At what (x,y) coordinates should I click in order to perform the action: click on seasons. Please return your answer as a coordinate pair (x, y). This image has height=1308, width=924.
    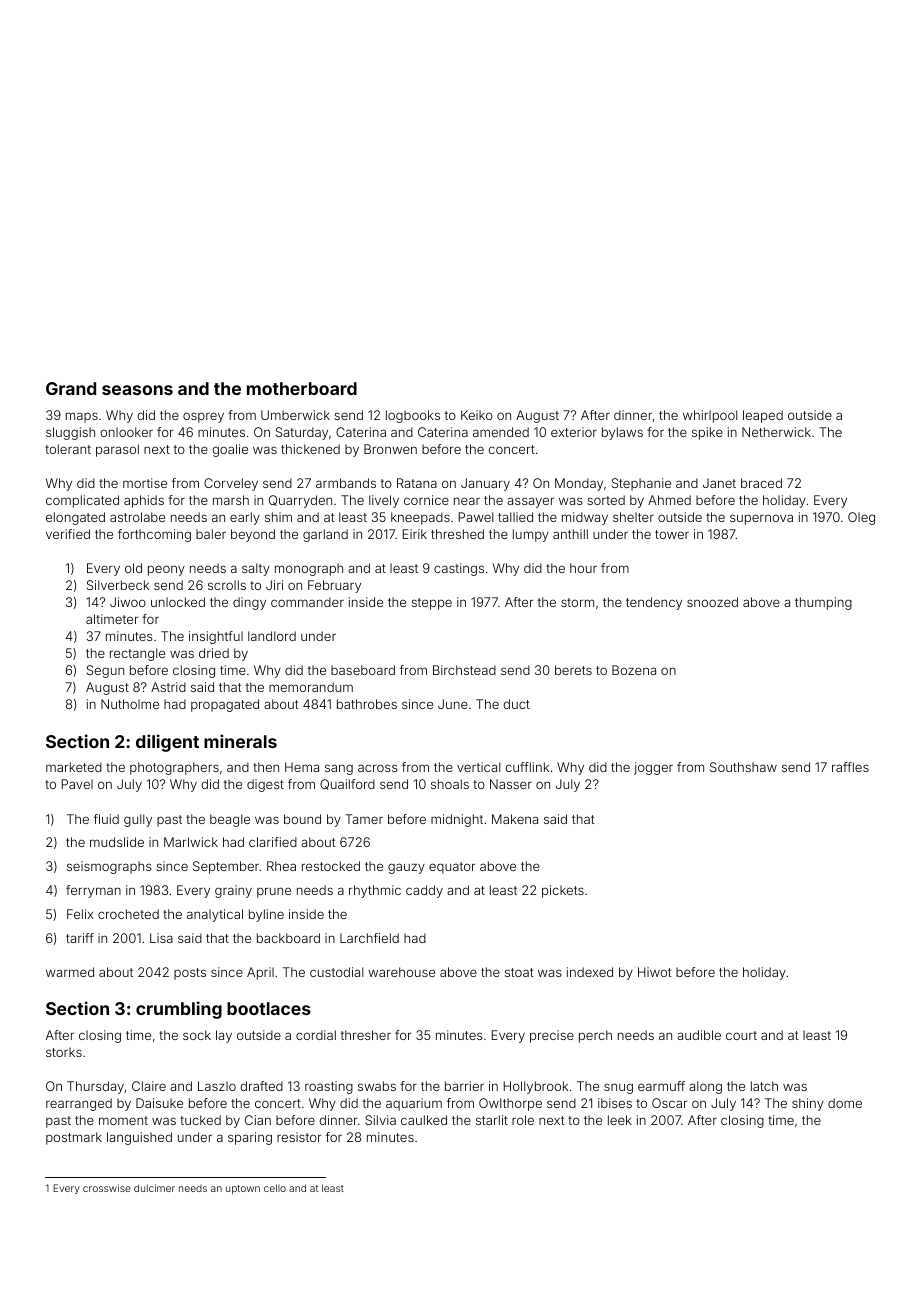
    Looking at the image, I should click on (137, 390).
